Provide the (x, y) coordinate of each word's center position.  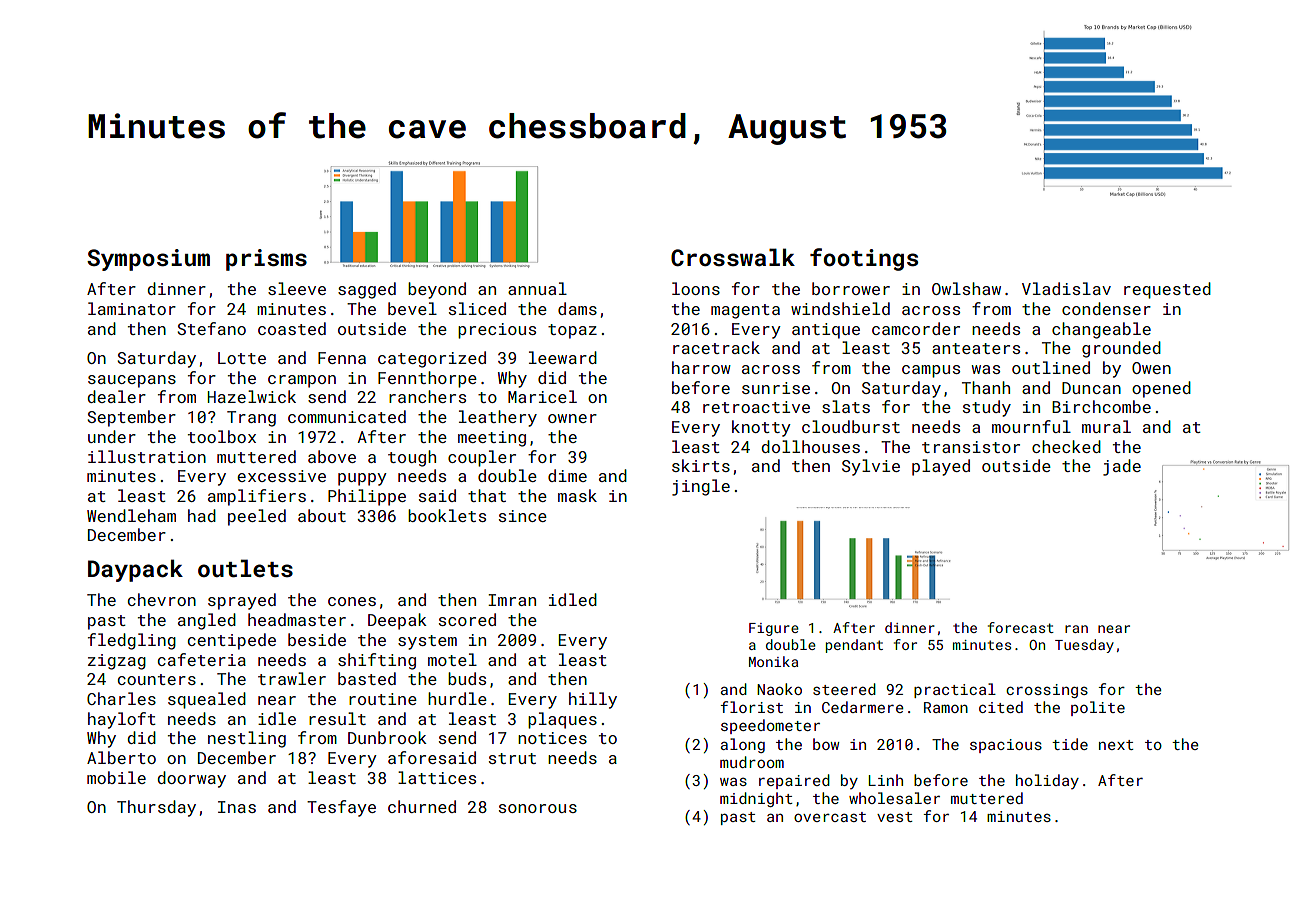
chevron (162, 599)
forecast (1021, 627)
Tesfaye (341, 808)
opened (1161, 389)
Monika (773, 661)
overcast (830, 817)
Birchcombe (1101, 406)
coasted (292, 328)
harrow (701, 367)
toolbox (222, 436)
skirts (701, 465)
